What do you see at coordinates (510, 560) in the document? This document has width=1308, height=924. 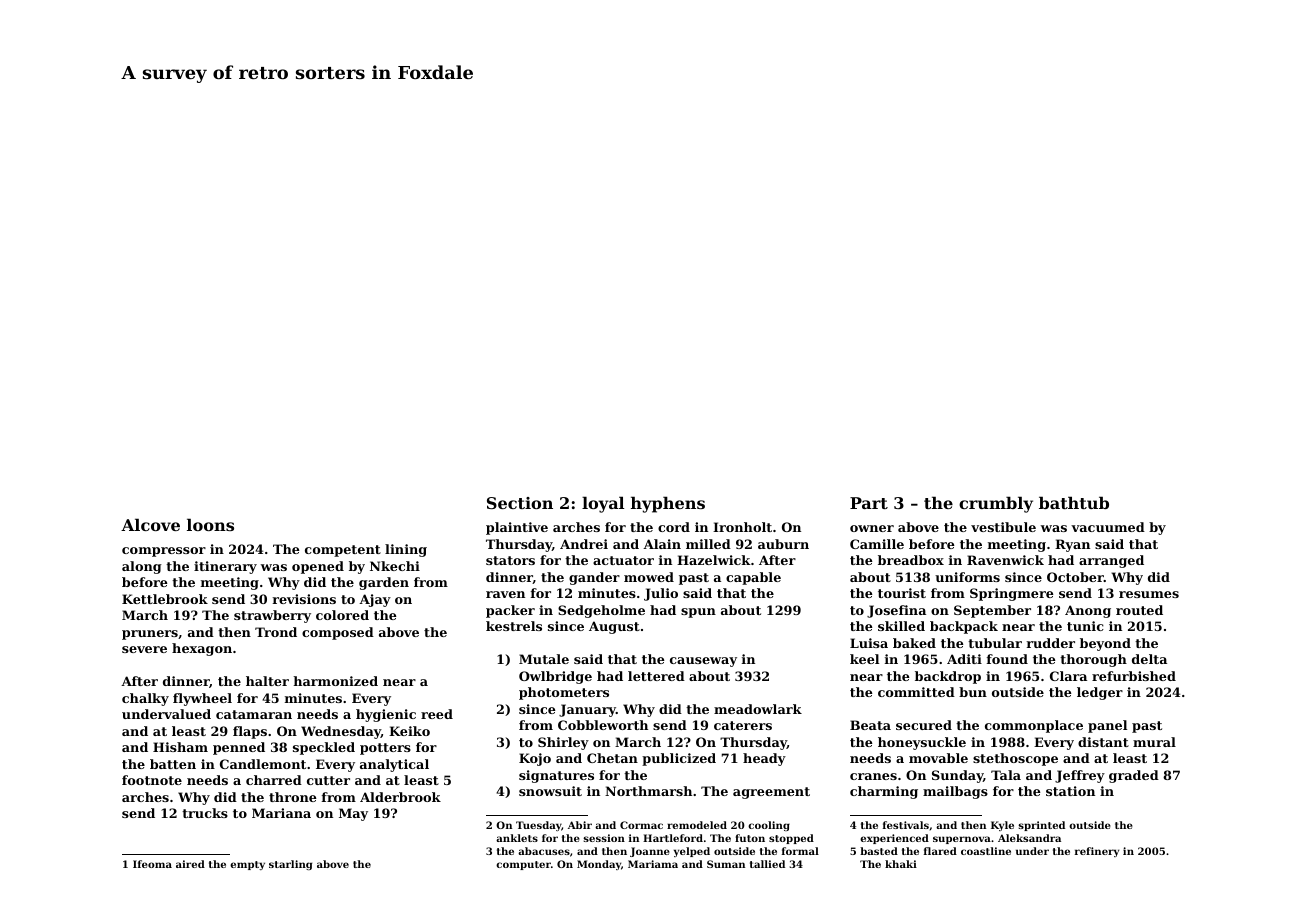 I see `stators` at bounding box center [510, 560].
